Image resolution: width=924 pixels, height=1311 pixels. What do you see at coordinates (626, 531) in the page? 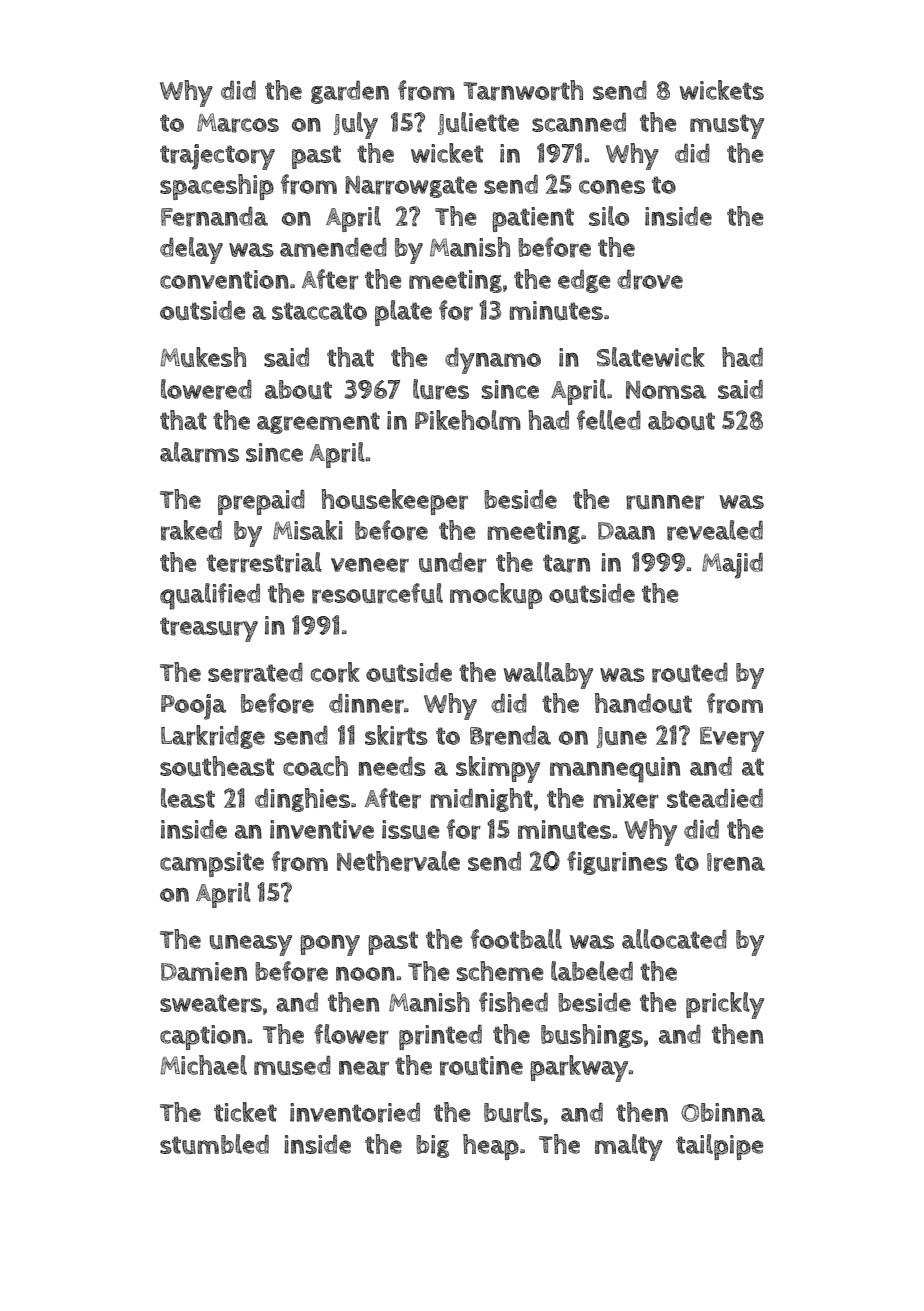
I see `Daan` at bounding box center [626, 531].
